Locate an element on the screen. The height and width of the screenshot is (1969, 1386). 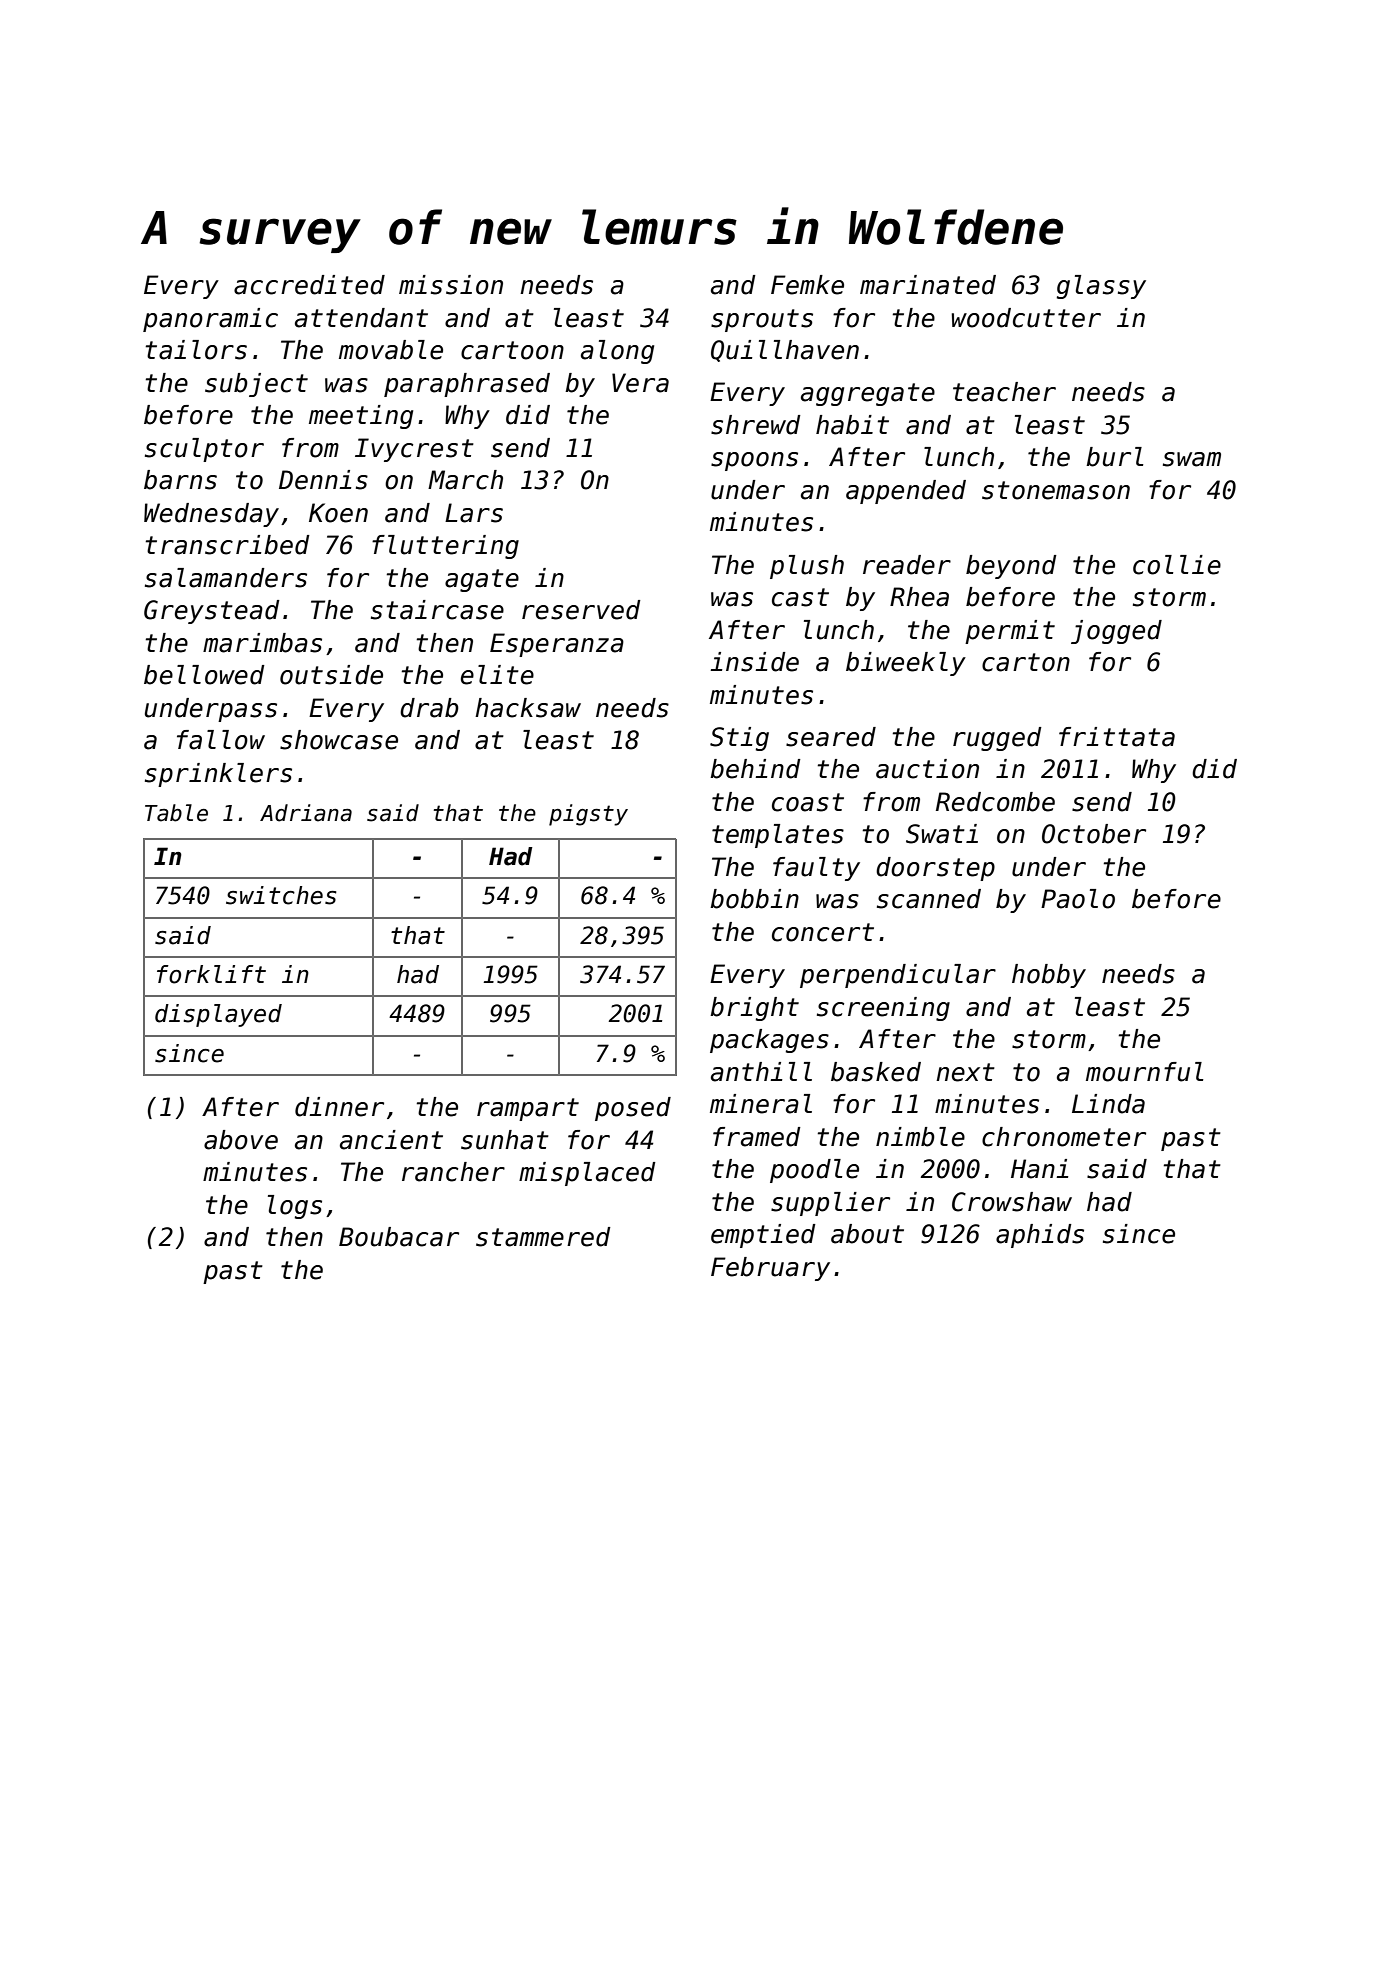
Femke is located at coordinates (807, 285).
